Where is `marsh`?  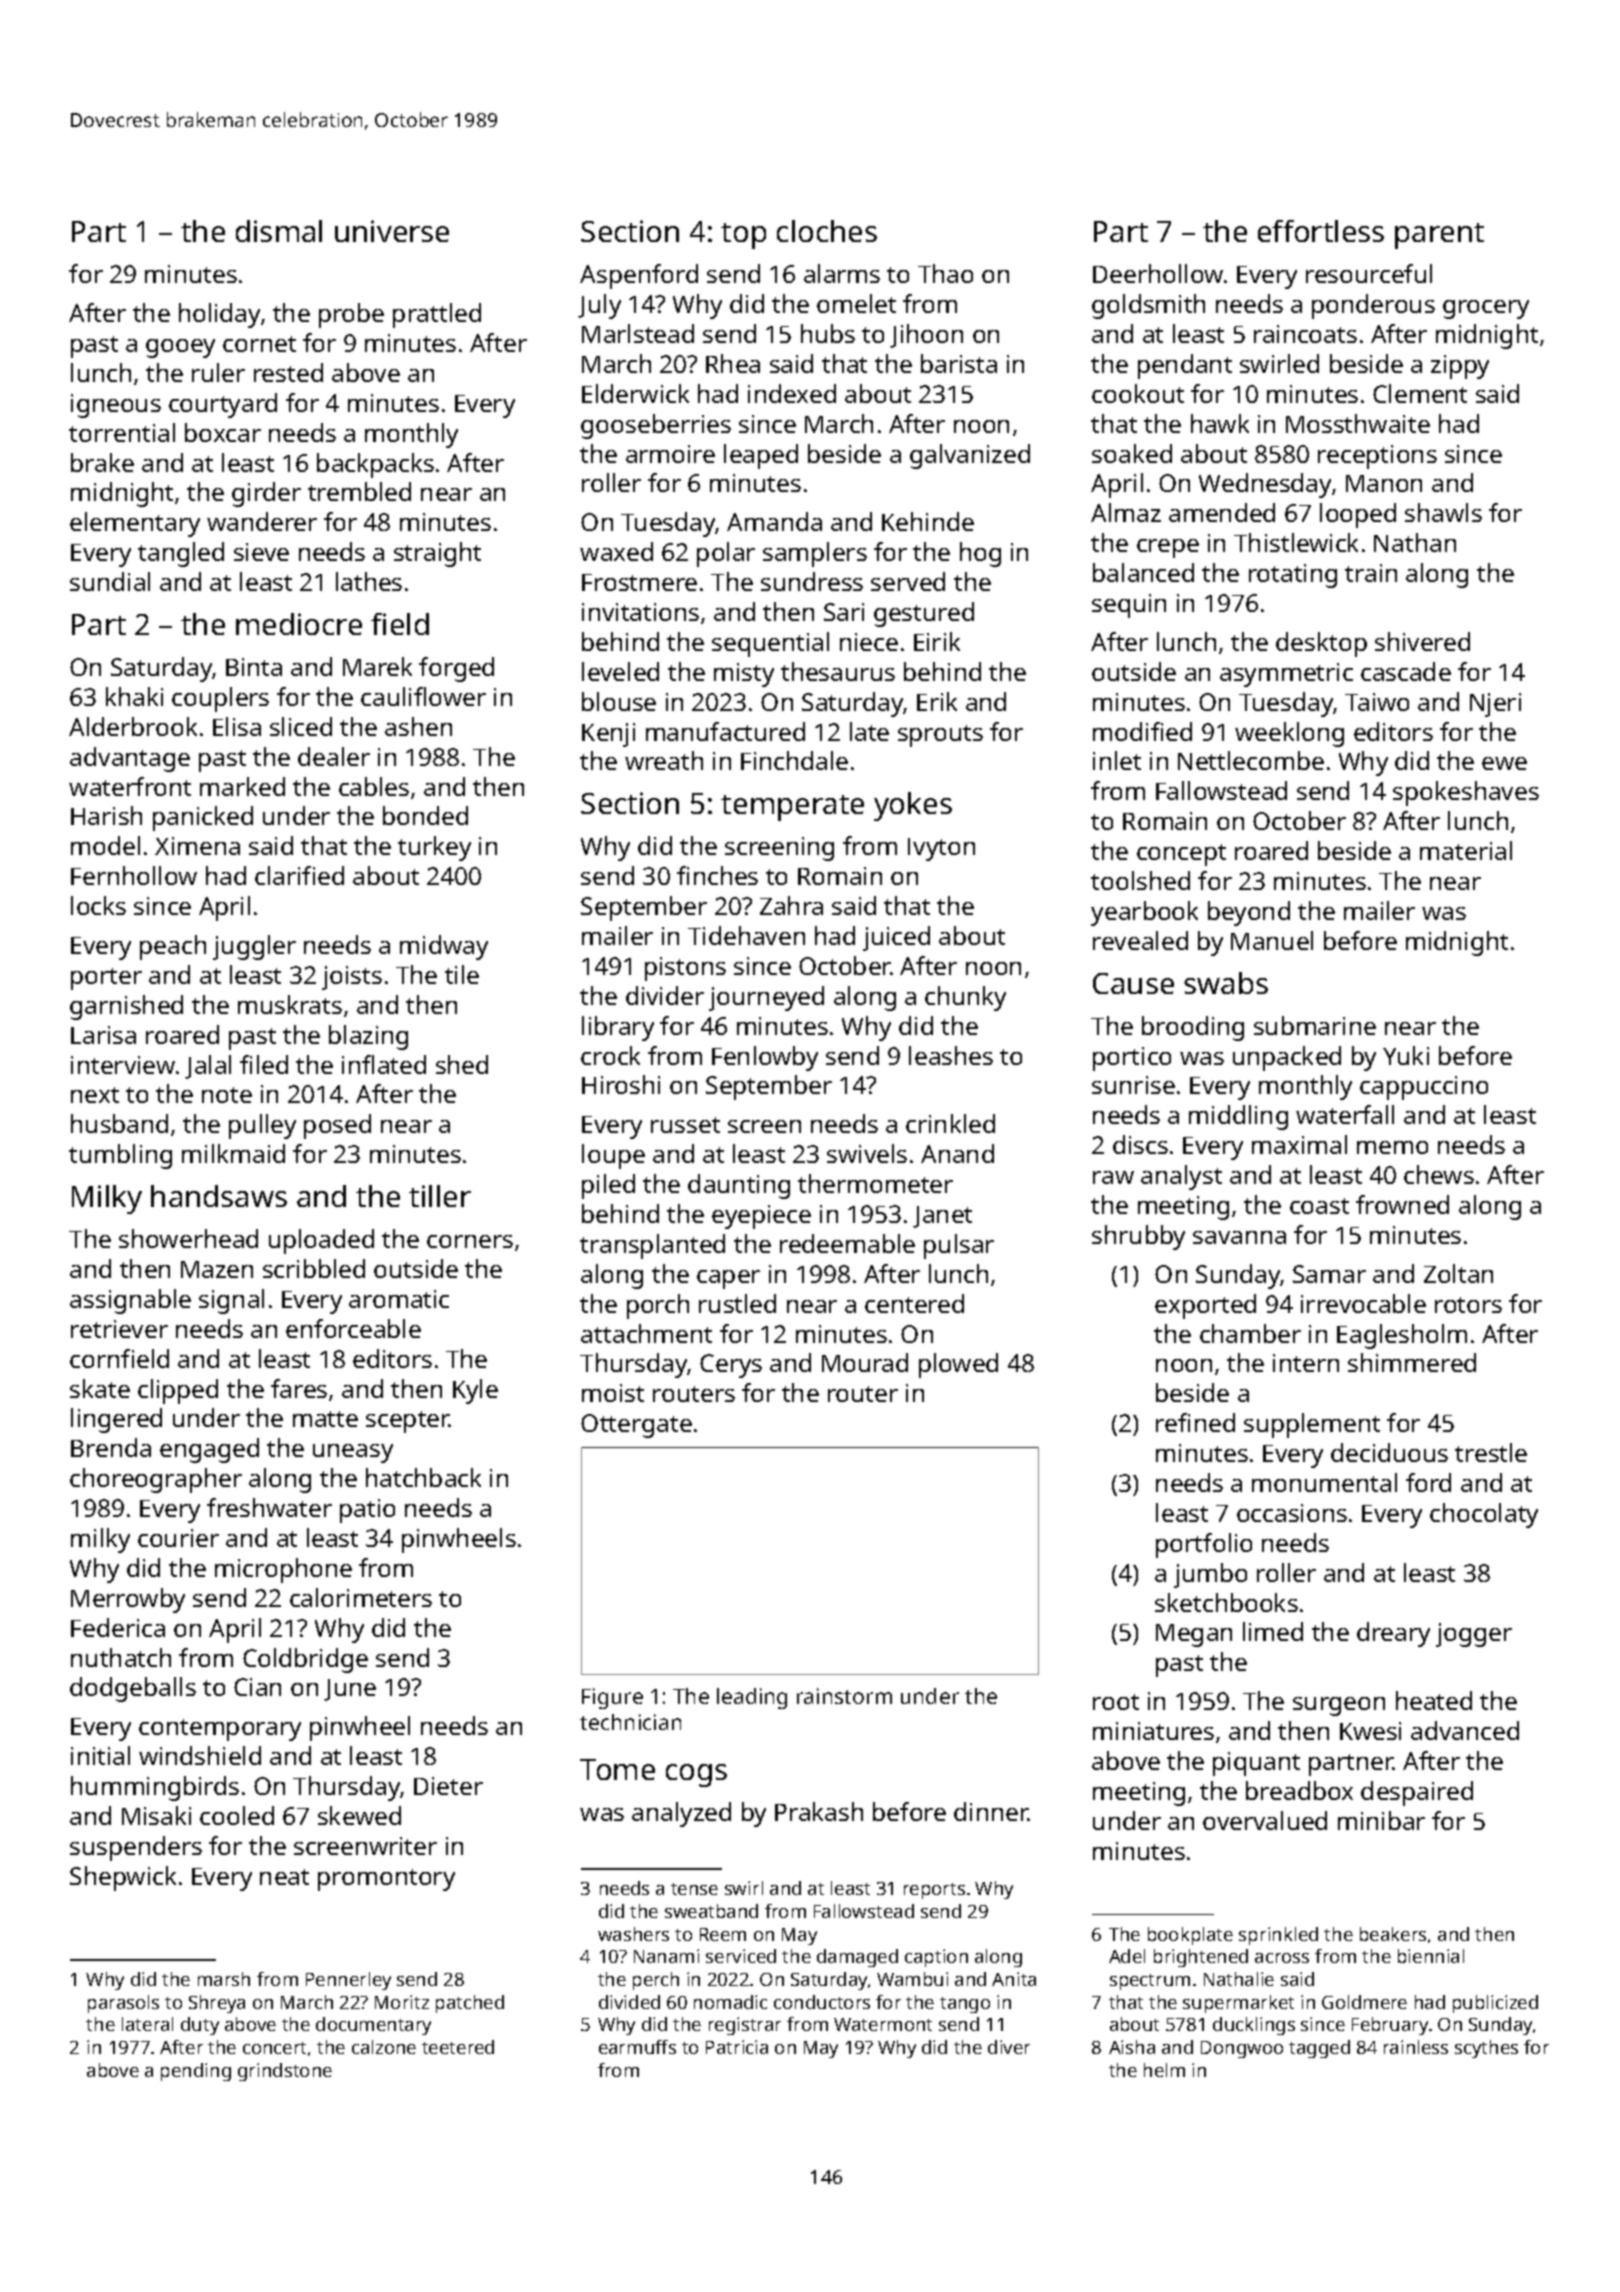
marsh is located at coordinates (224, 1979).
